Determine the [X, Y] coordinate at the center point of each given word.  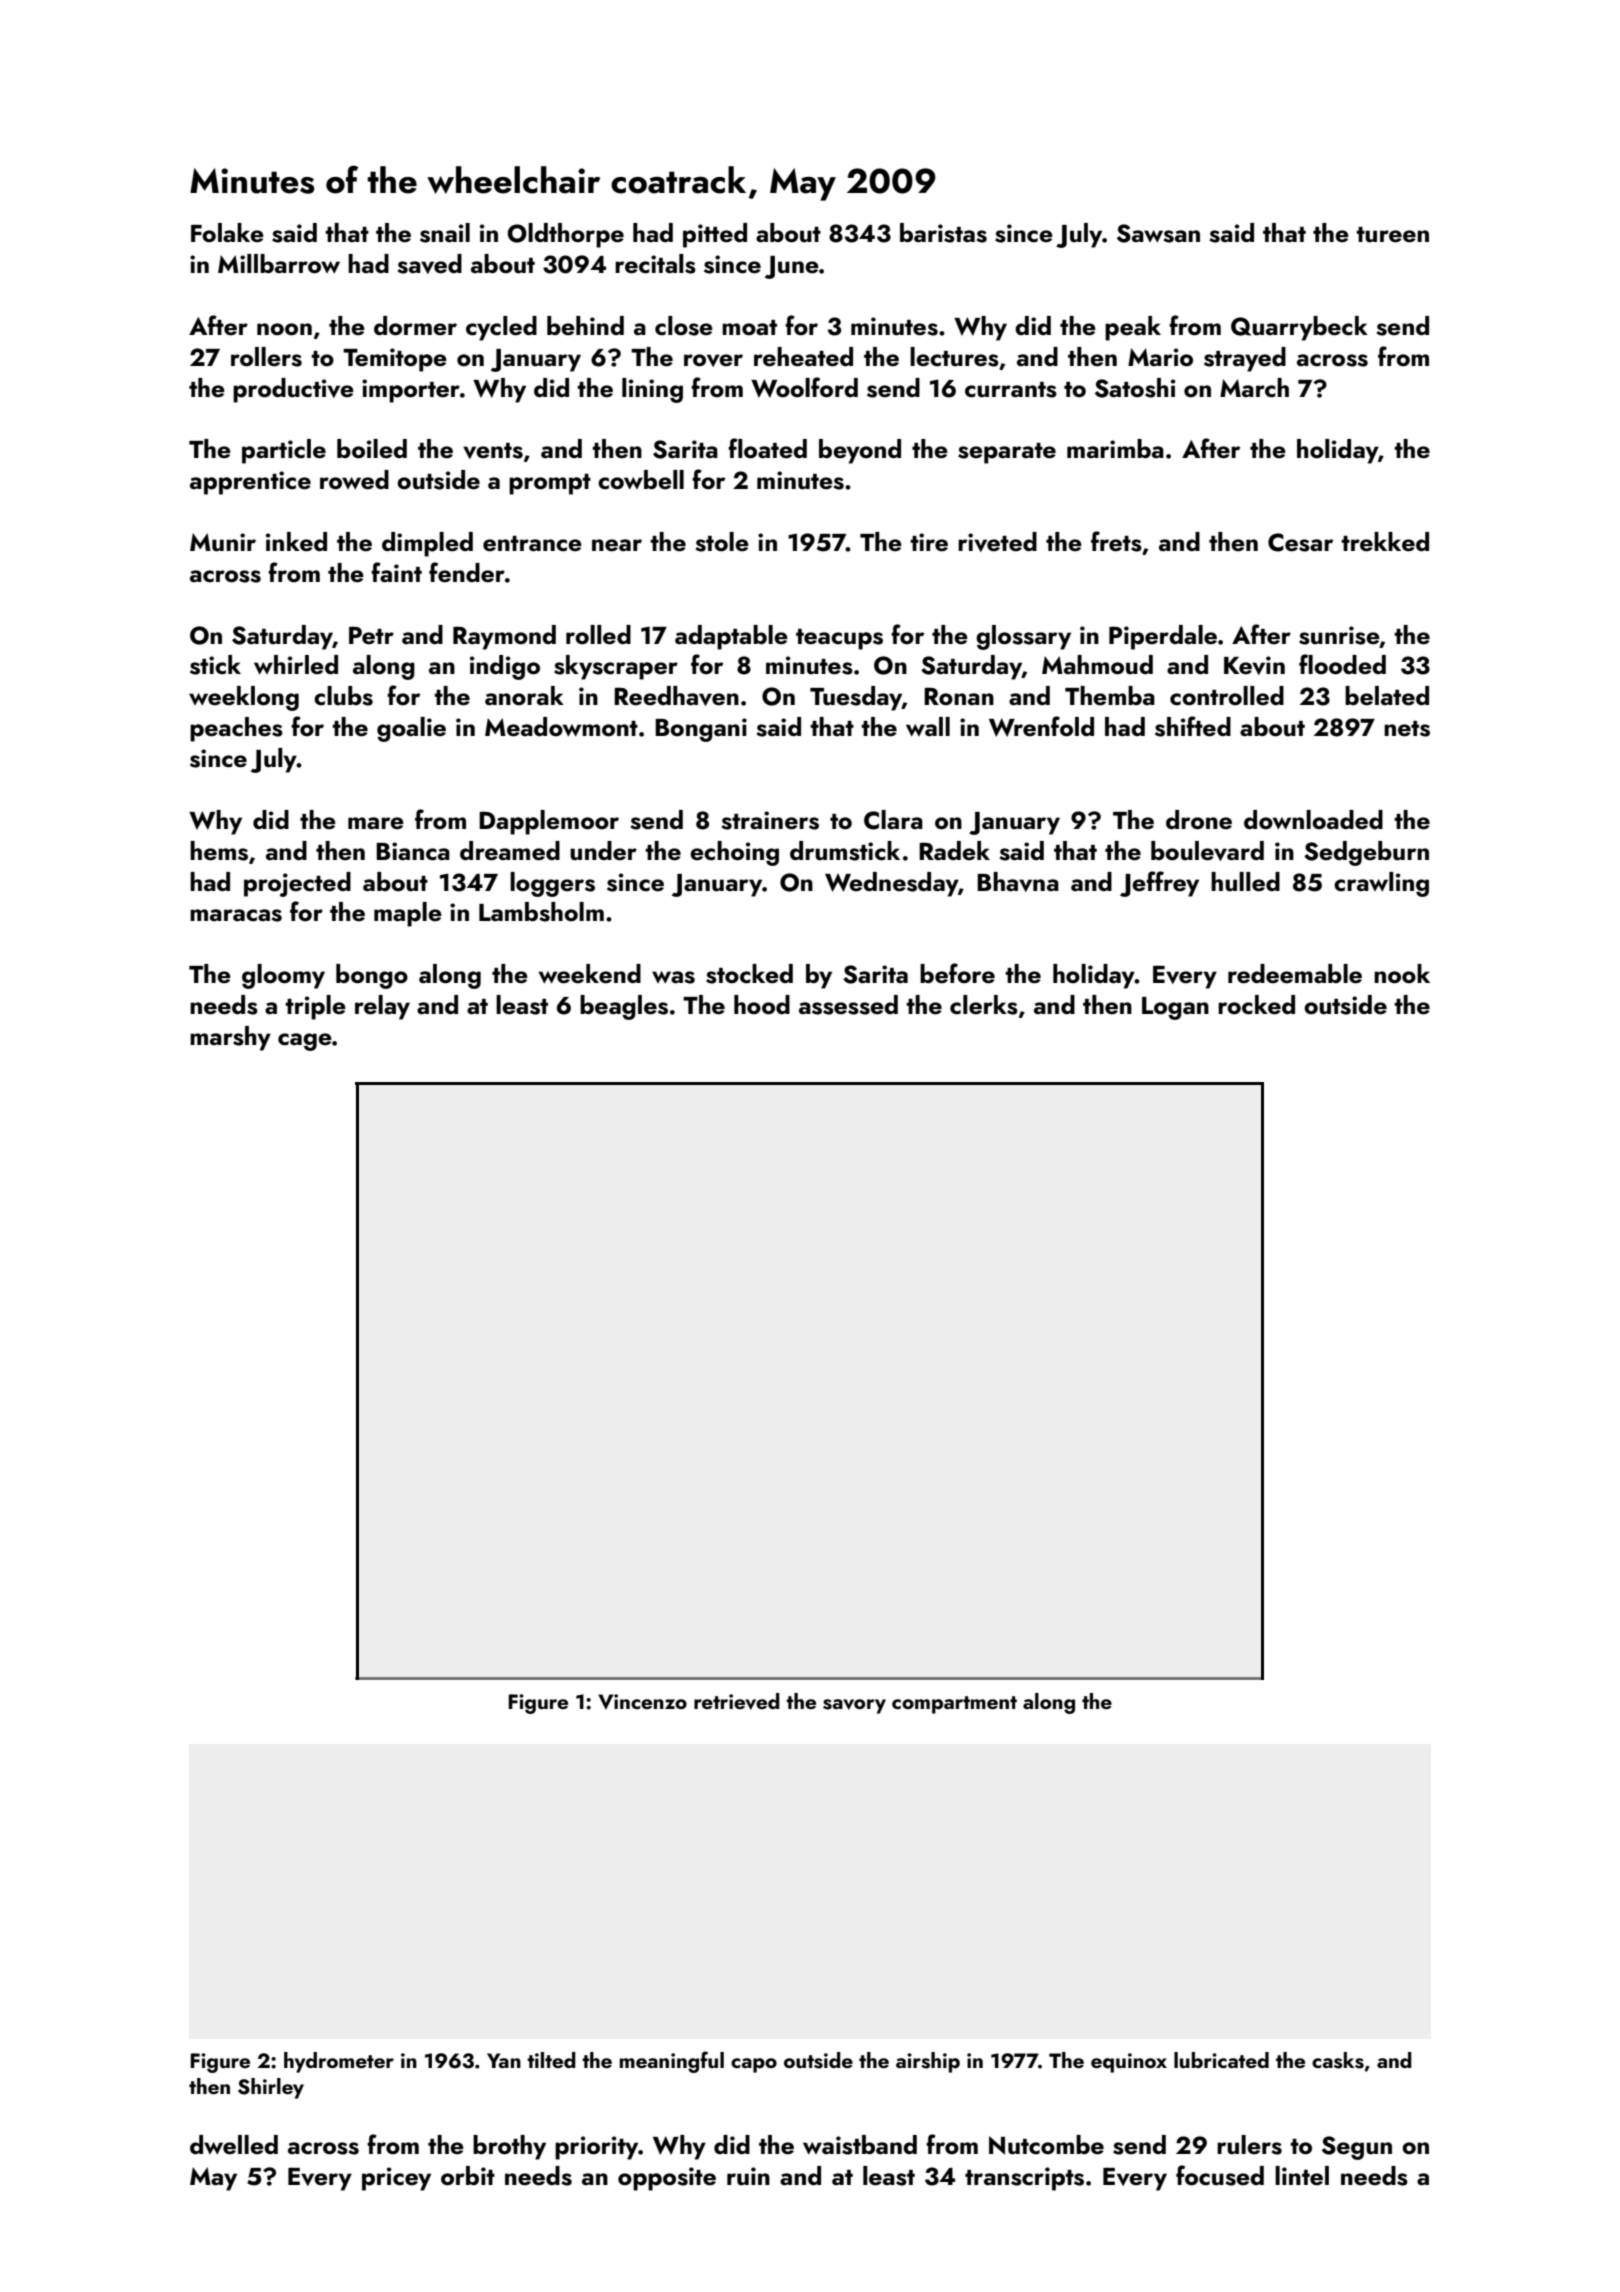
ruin [748, 2176]
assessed [848, 1005]
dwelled [234, 2145]
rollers [266, 357]
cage [305, 1042]
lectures [954, 357]
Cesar [1300, 542]
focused [1220, 2175]
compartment [954, 1705]
